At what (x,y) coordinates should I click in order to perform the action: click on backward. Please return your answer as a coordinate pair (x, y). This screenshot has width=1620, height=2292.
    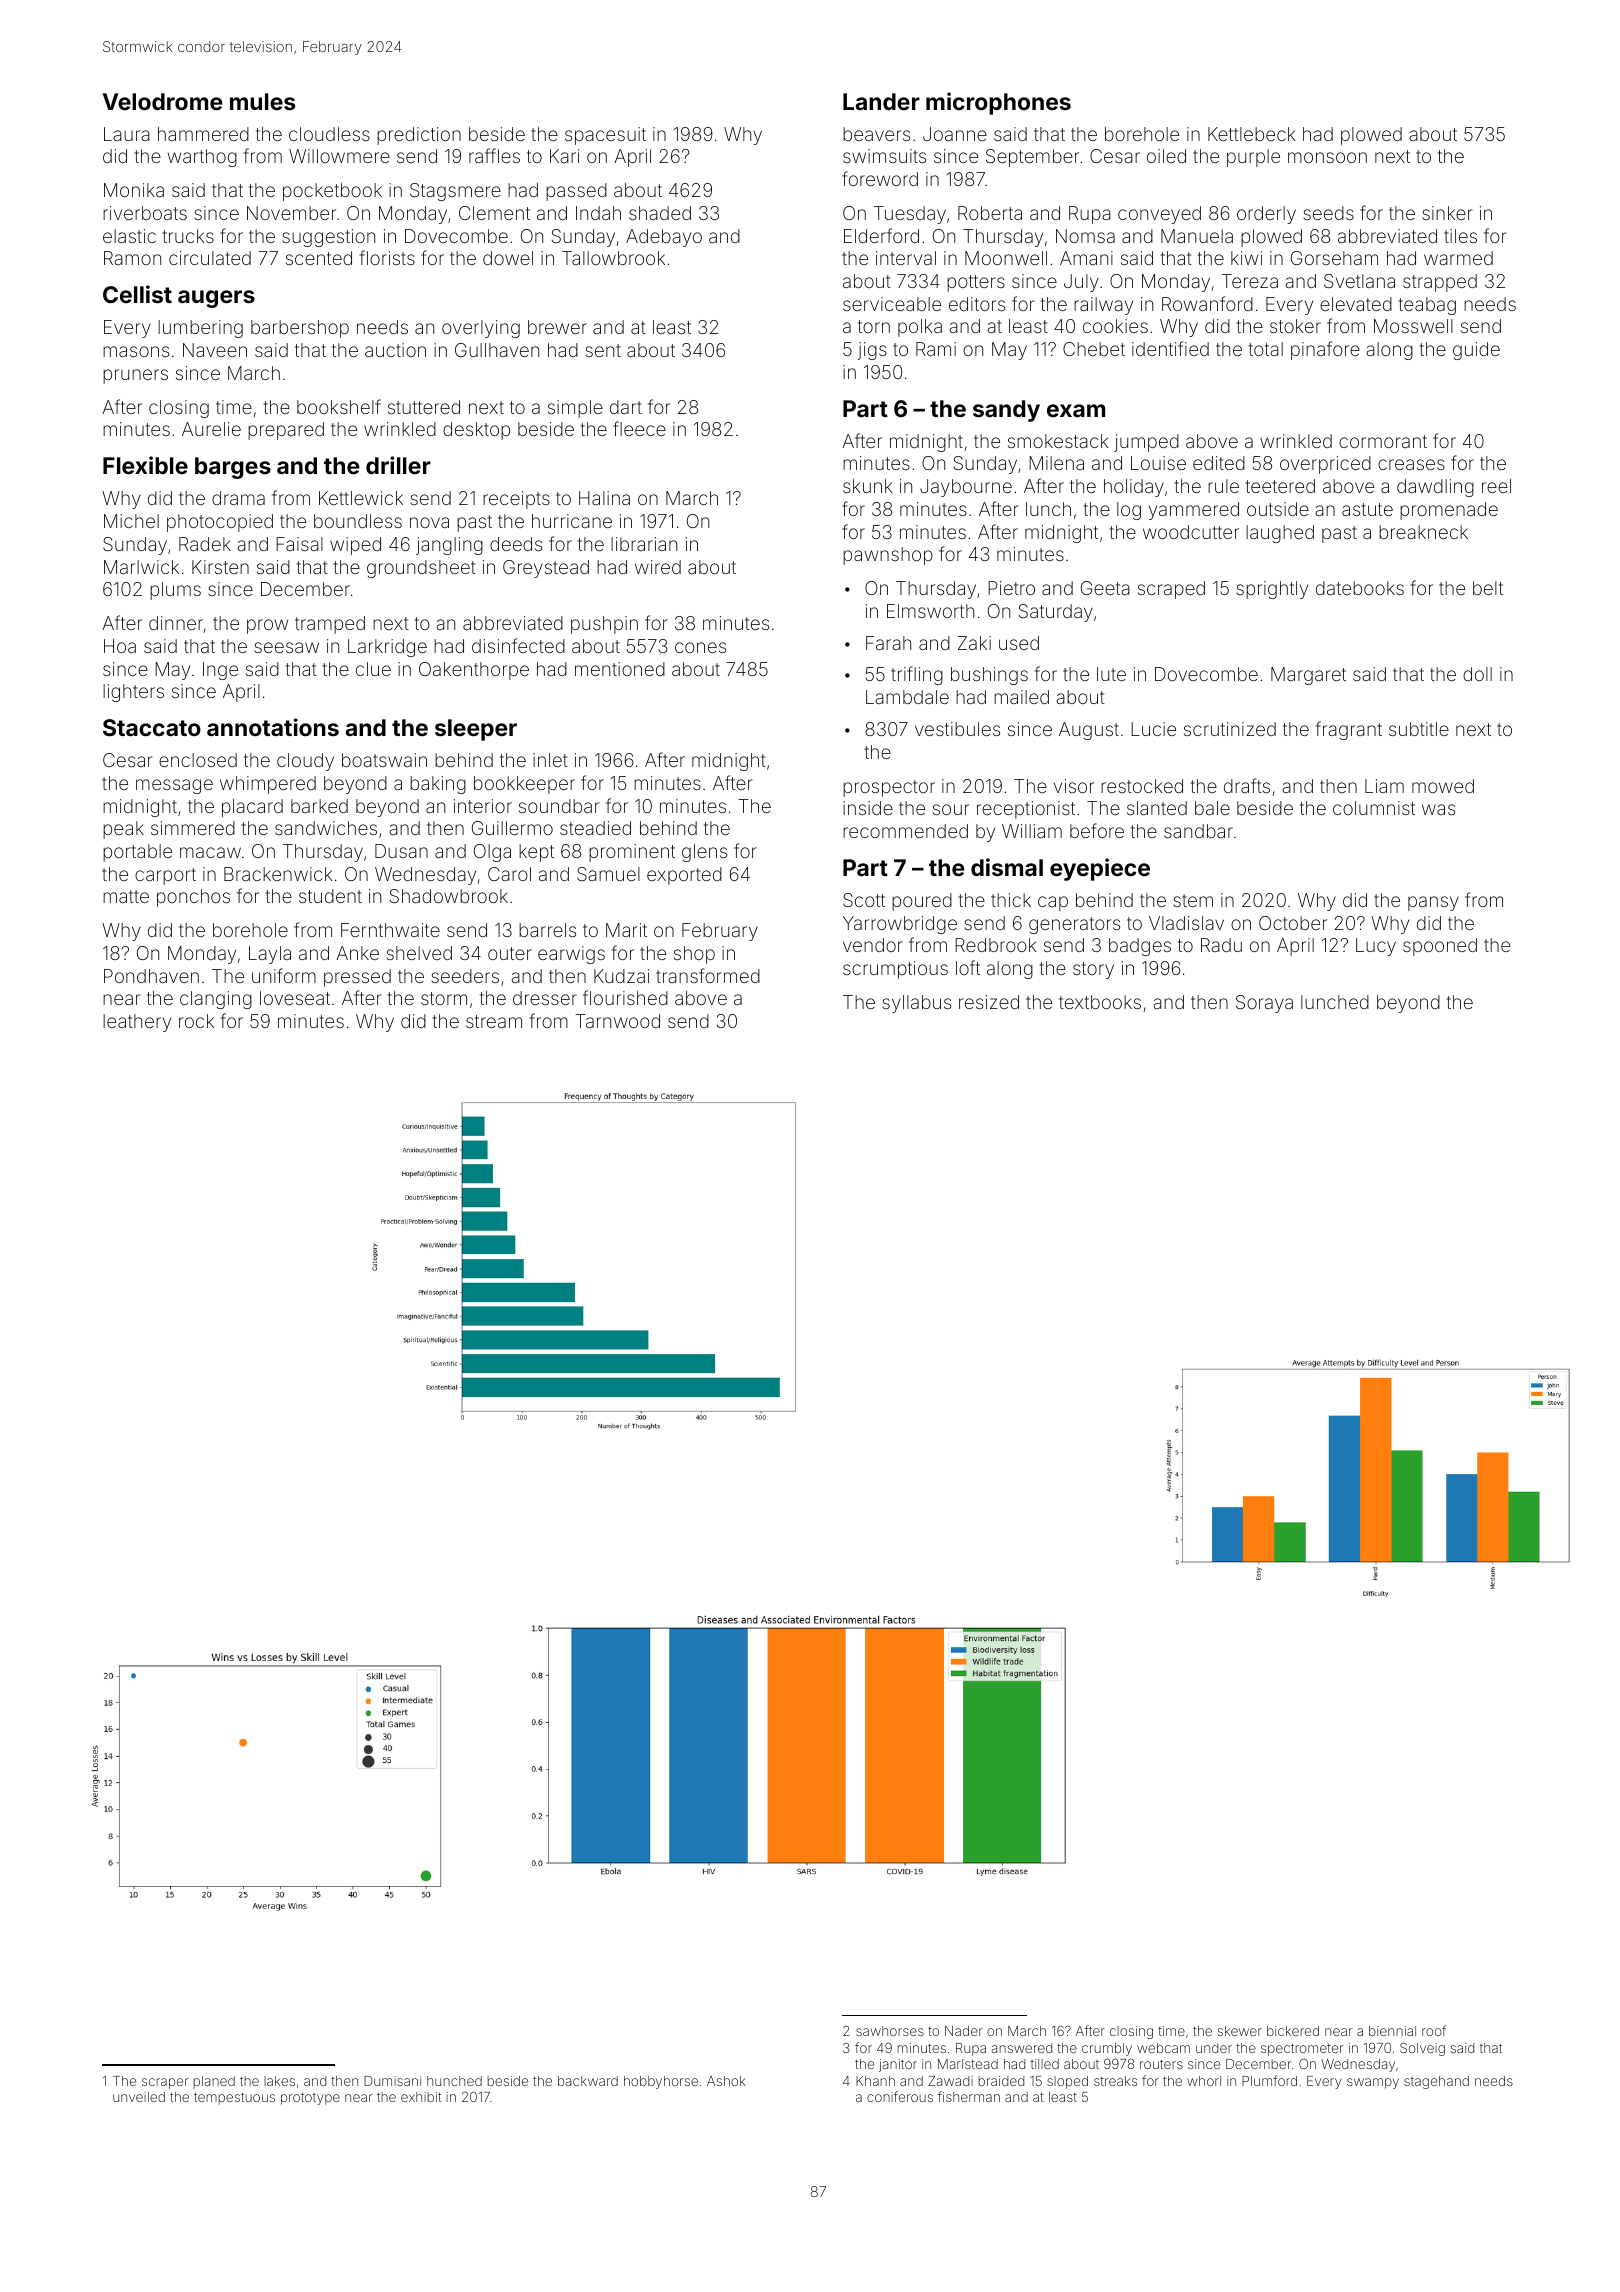
    Looking at the image, I should click on (588, 2081).
